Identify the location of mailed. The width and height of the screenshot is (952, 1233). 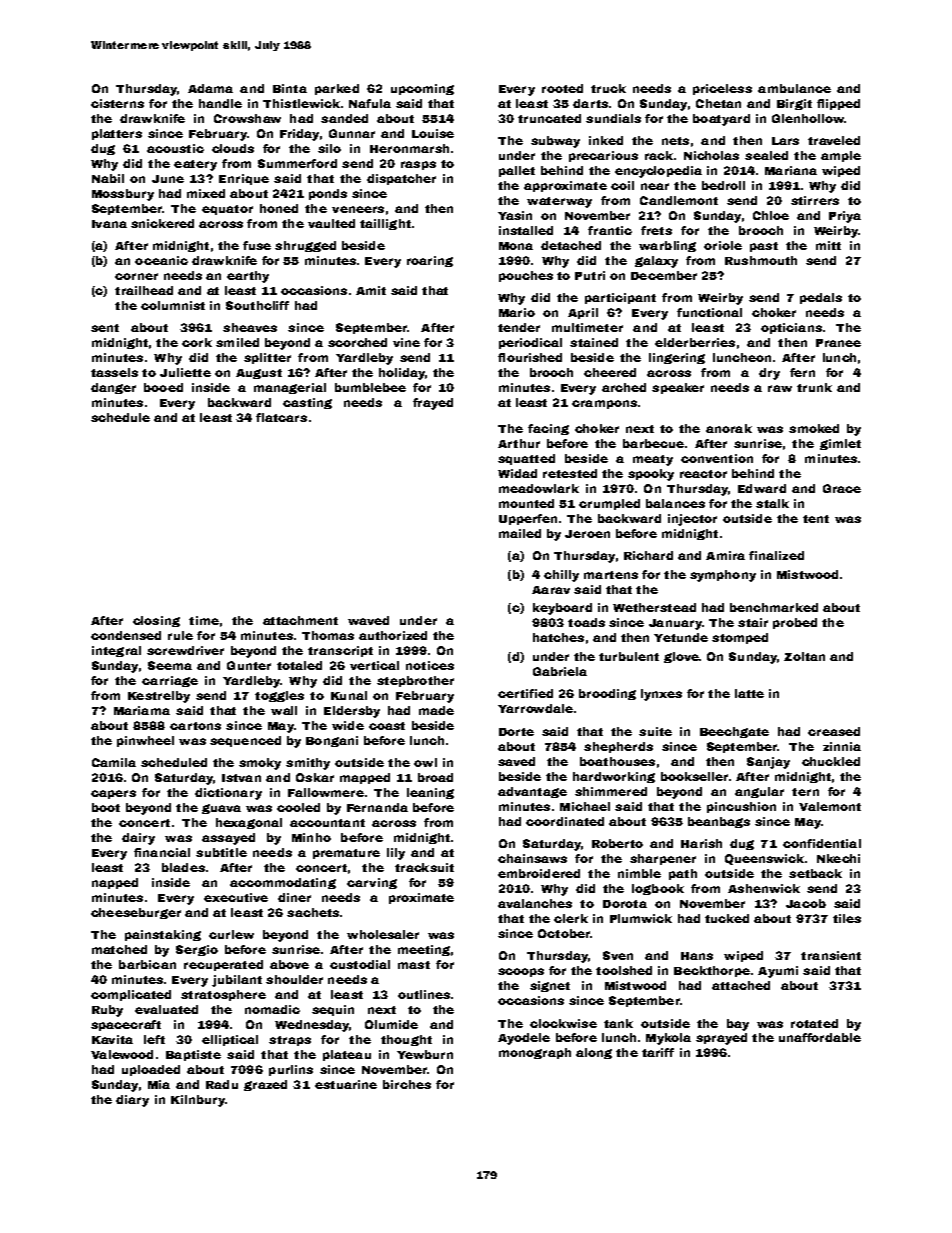
(520, 533).
